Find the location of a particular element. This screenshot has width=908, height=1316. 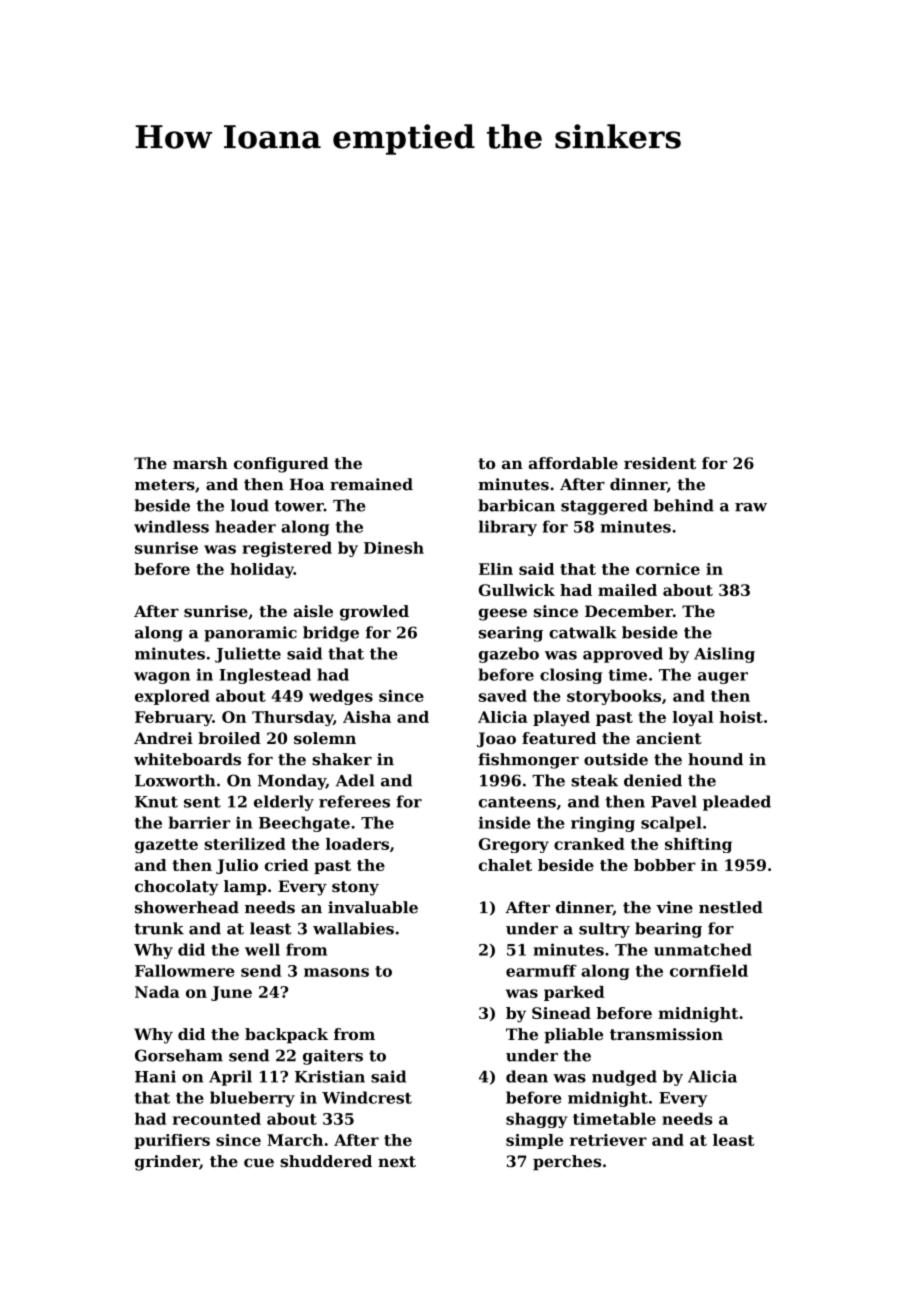

catwalk is located at coordinates (583, 632).
